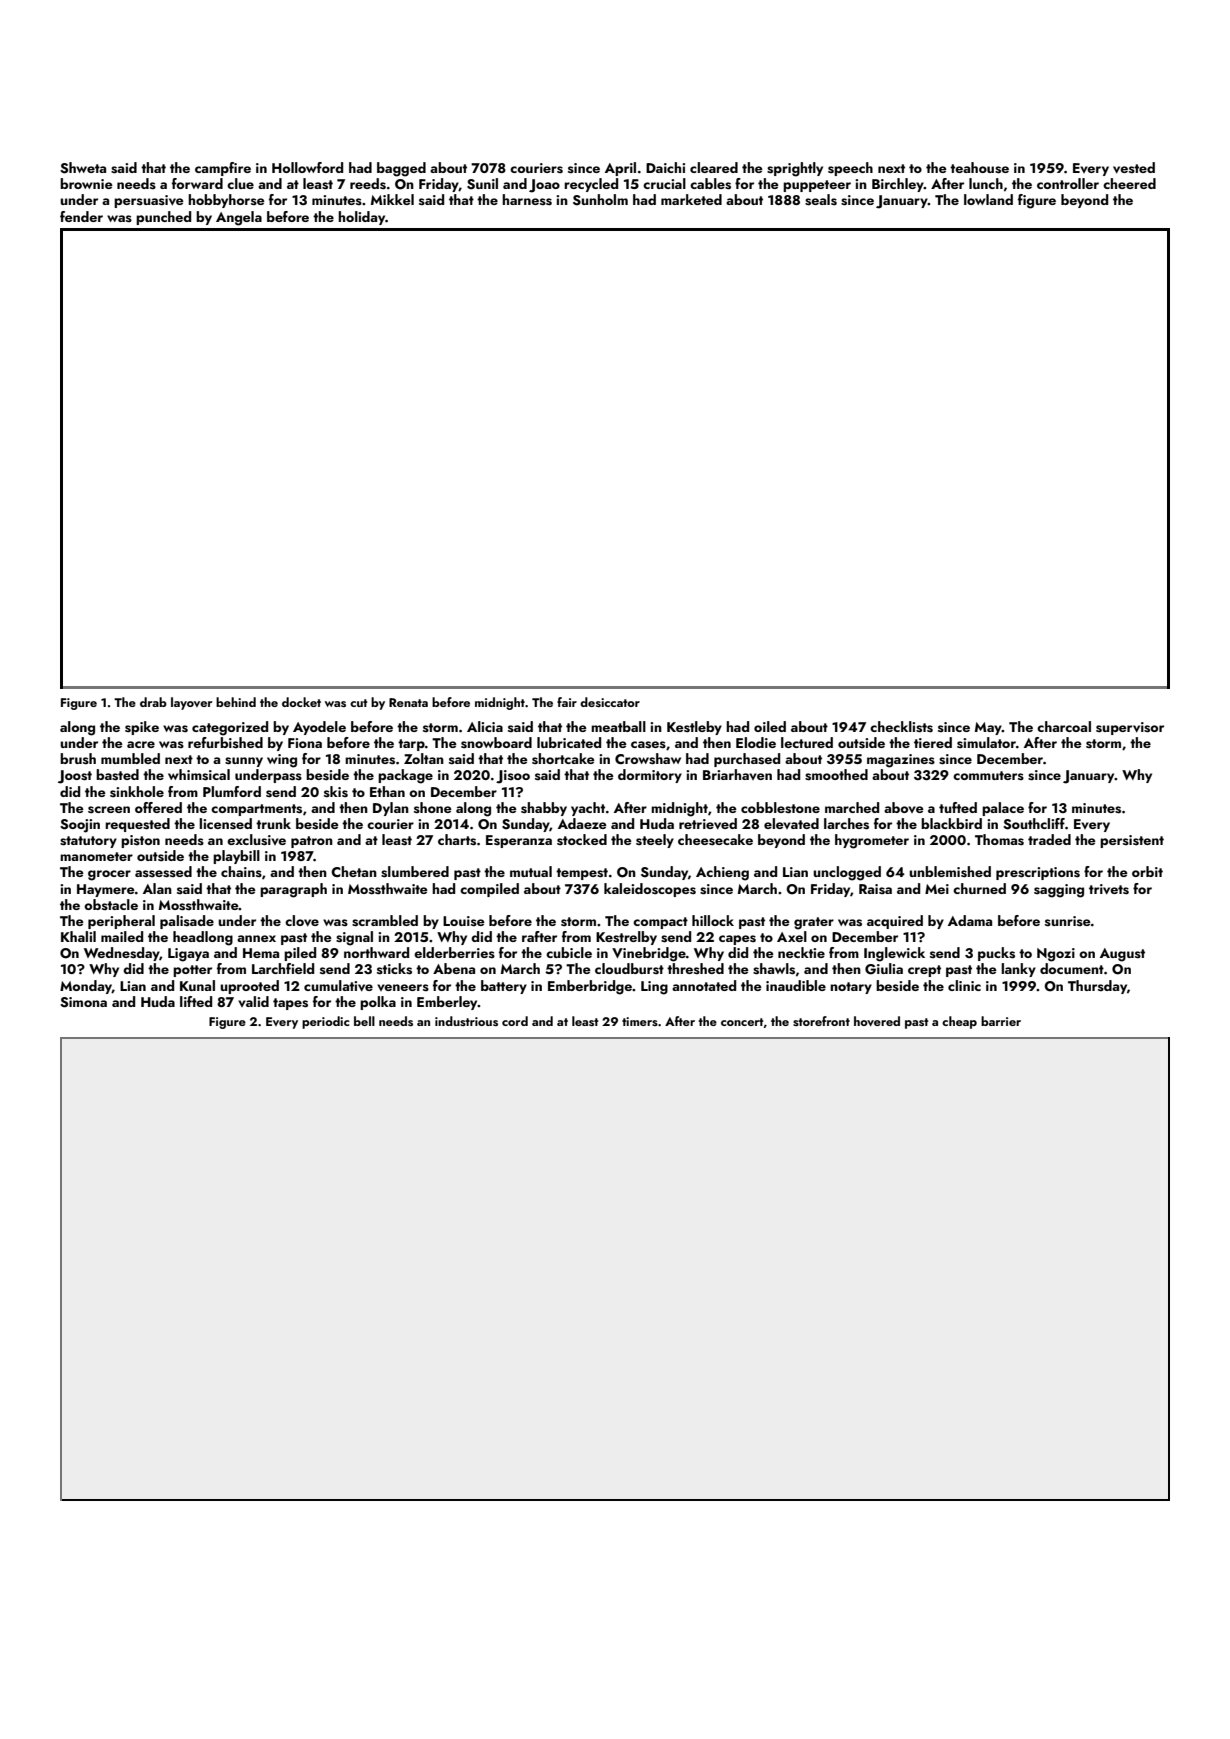 The height and width of the screenshot is (1739, 1230). What do you see at coordinates (600, 200) in the screenshot?
I see `Sunholm` at bounding box center [600, 200].
